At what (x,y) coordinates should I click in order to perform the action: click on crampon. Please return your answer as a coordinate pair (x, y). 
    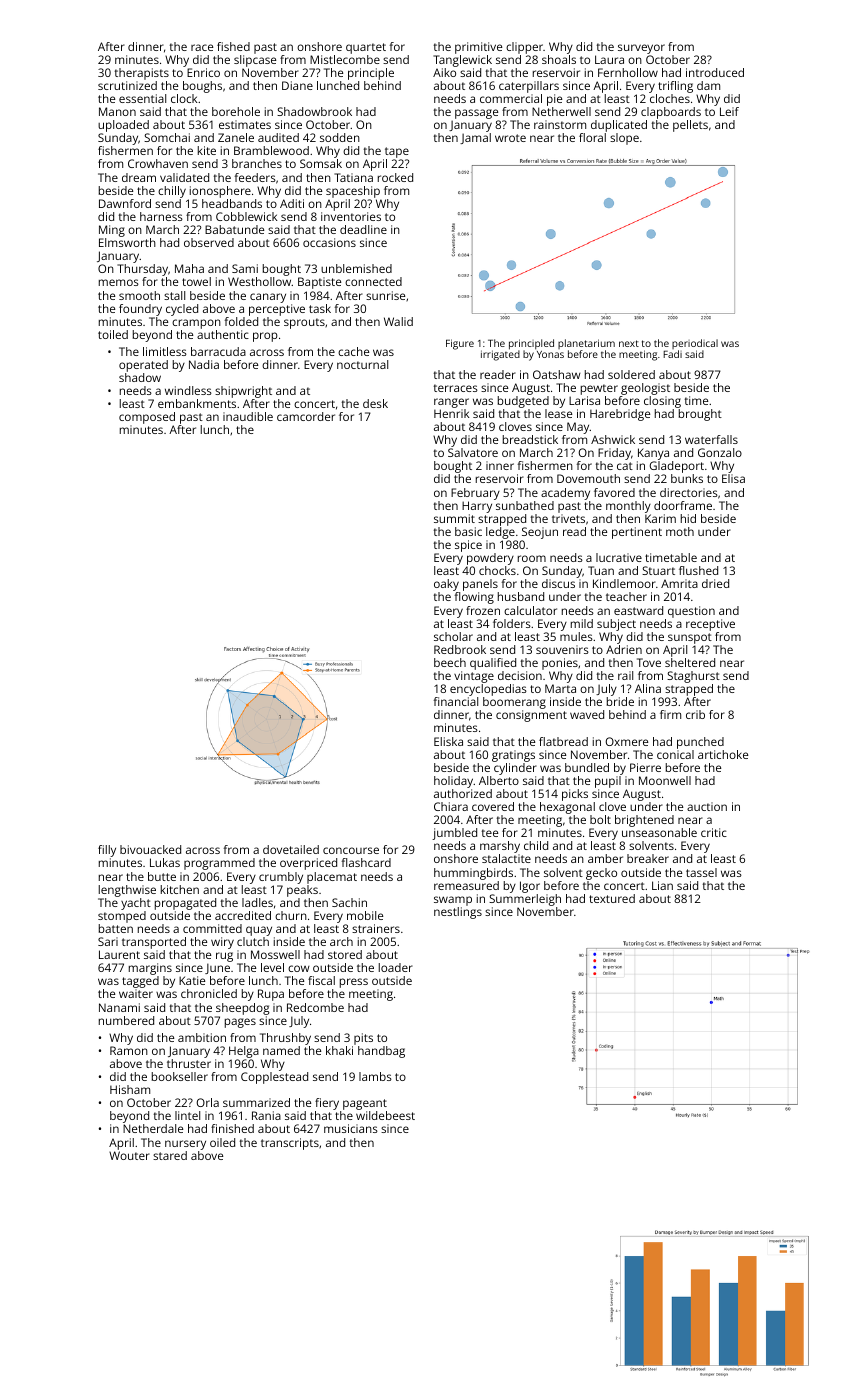
    Looking at the image, I should click on (196, 324).
